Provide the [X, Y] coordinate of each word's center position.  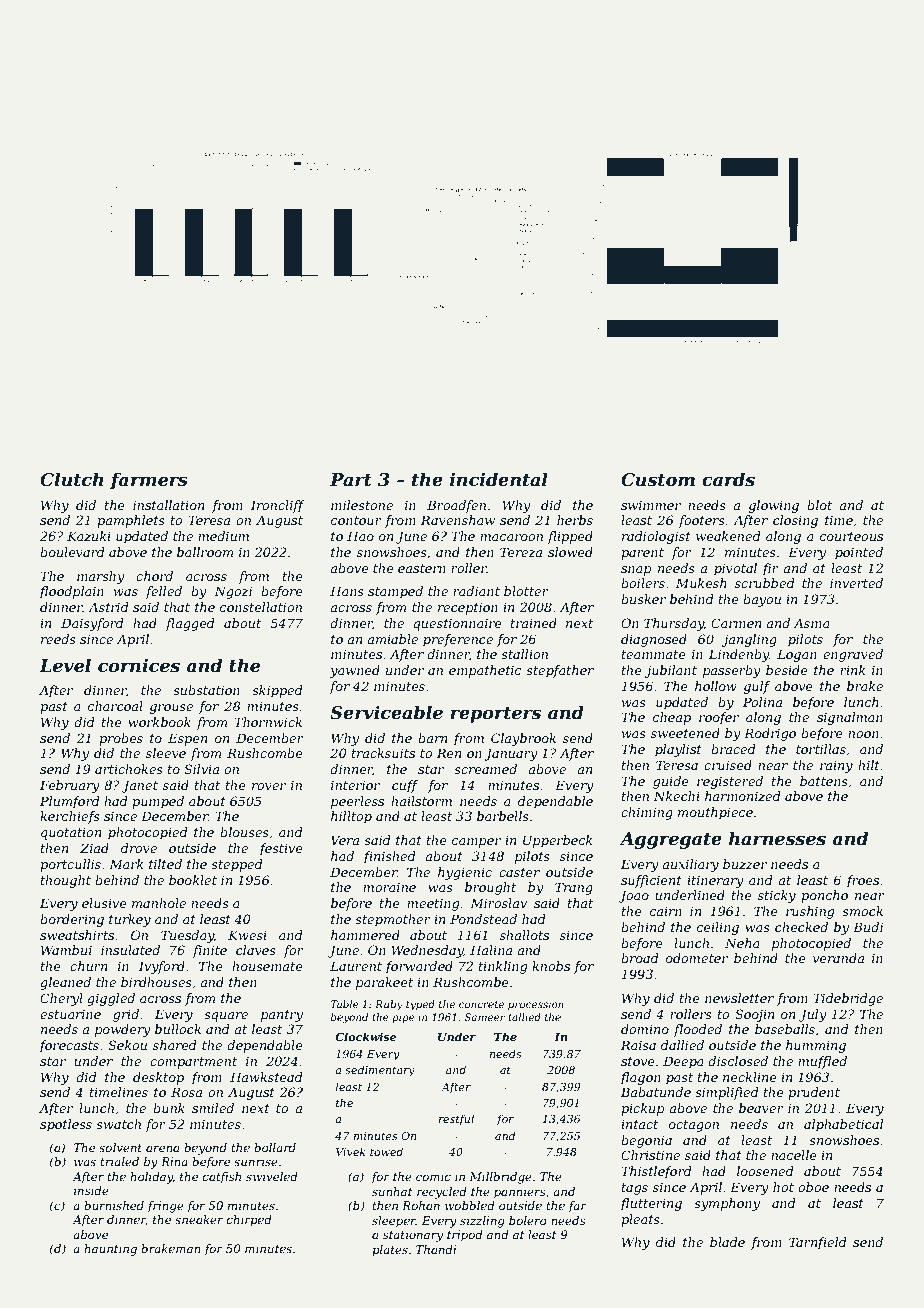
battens [824, 781]
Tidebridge [848, 999]
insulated [130, 950]
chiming [647, 813]
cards [728, 479]
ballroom [205, 552]
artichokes [129, 769]
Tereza [521, 552]
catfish [222, 1178]
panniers [520, 1193]
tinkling [503, 967]
